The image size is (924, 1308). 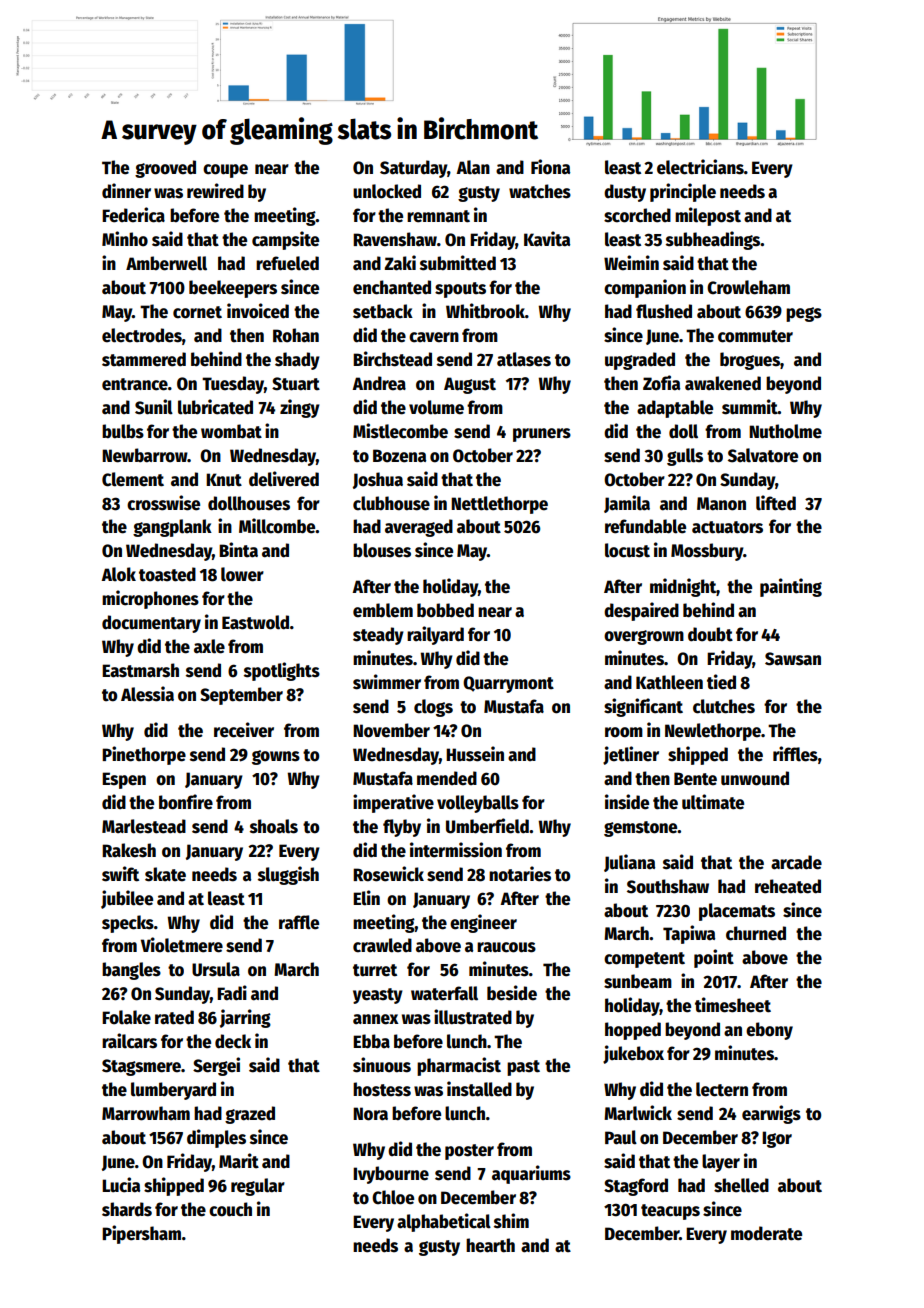 I want to click on grooved, so click(x=165, y=169).
